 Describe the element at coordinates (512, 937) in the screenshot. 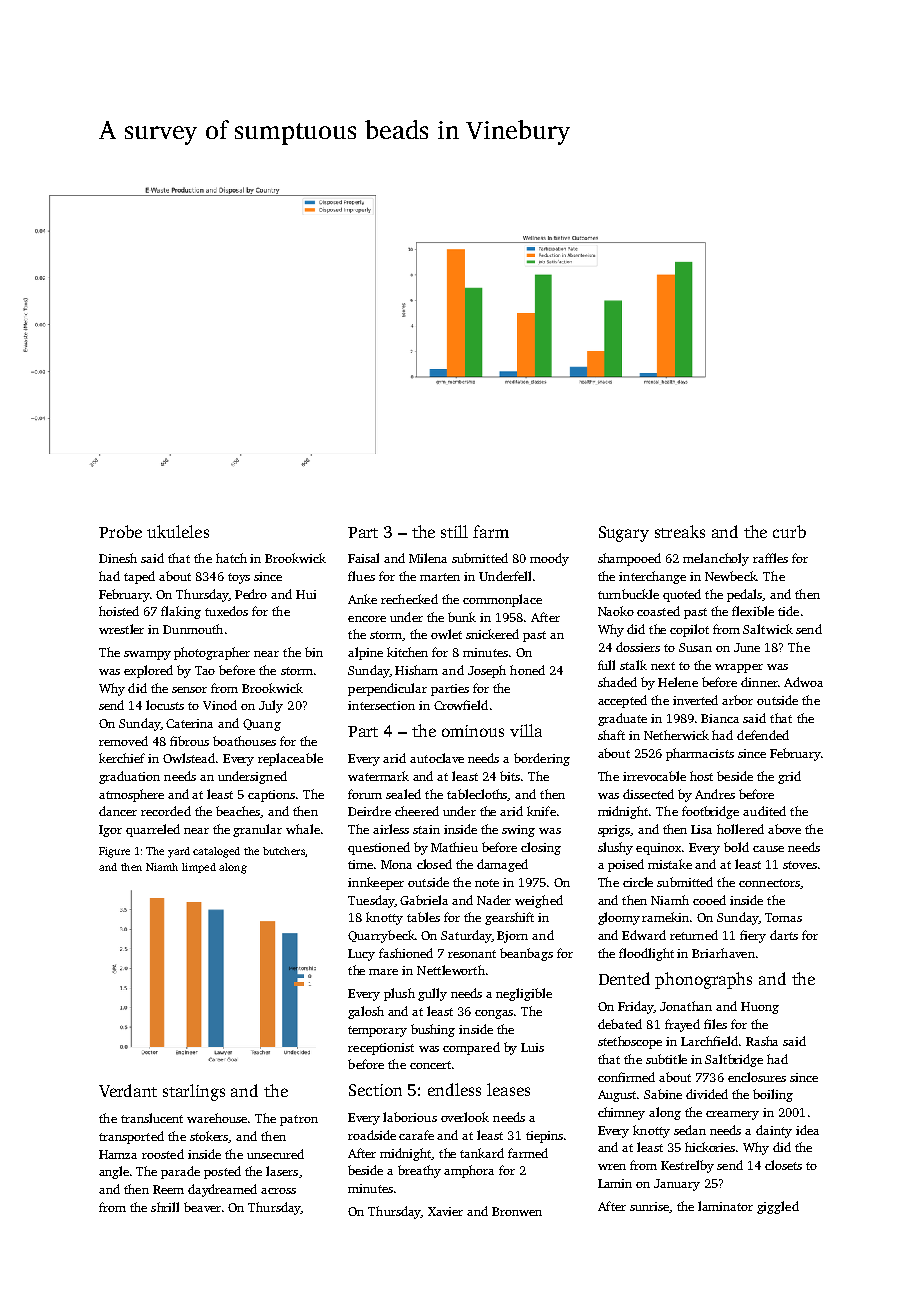

I see `Bjorn` at that location.
